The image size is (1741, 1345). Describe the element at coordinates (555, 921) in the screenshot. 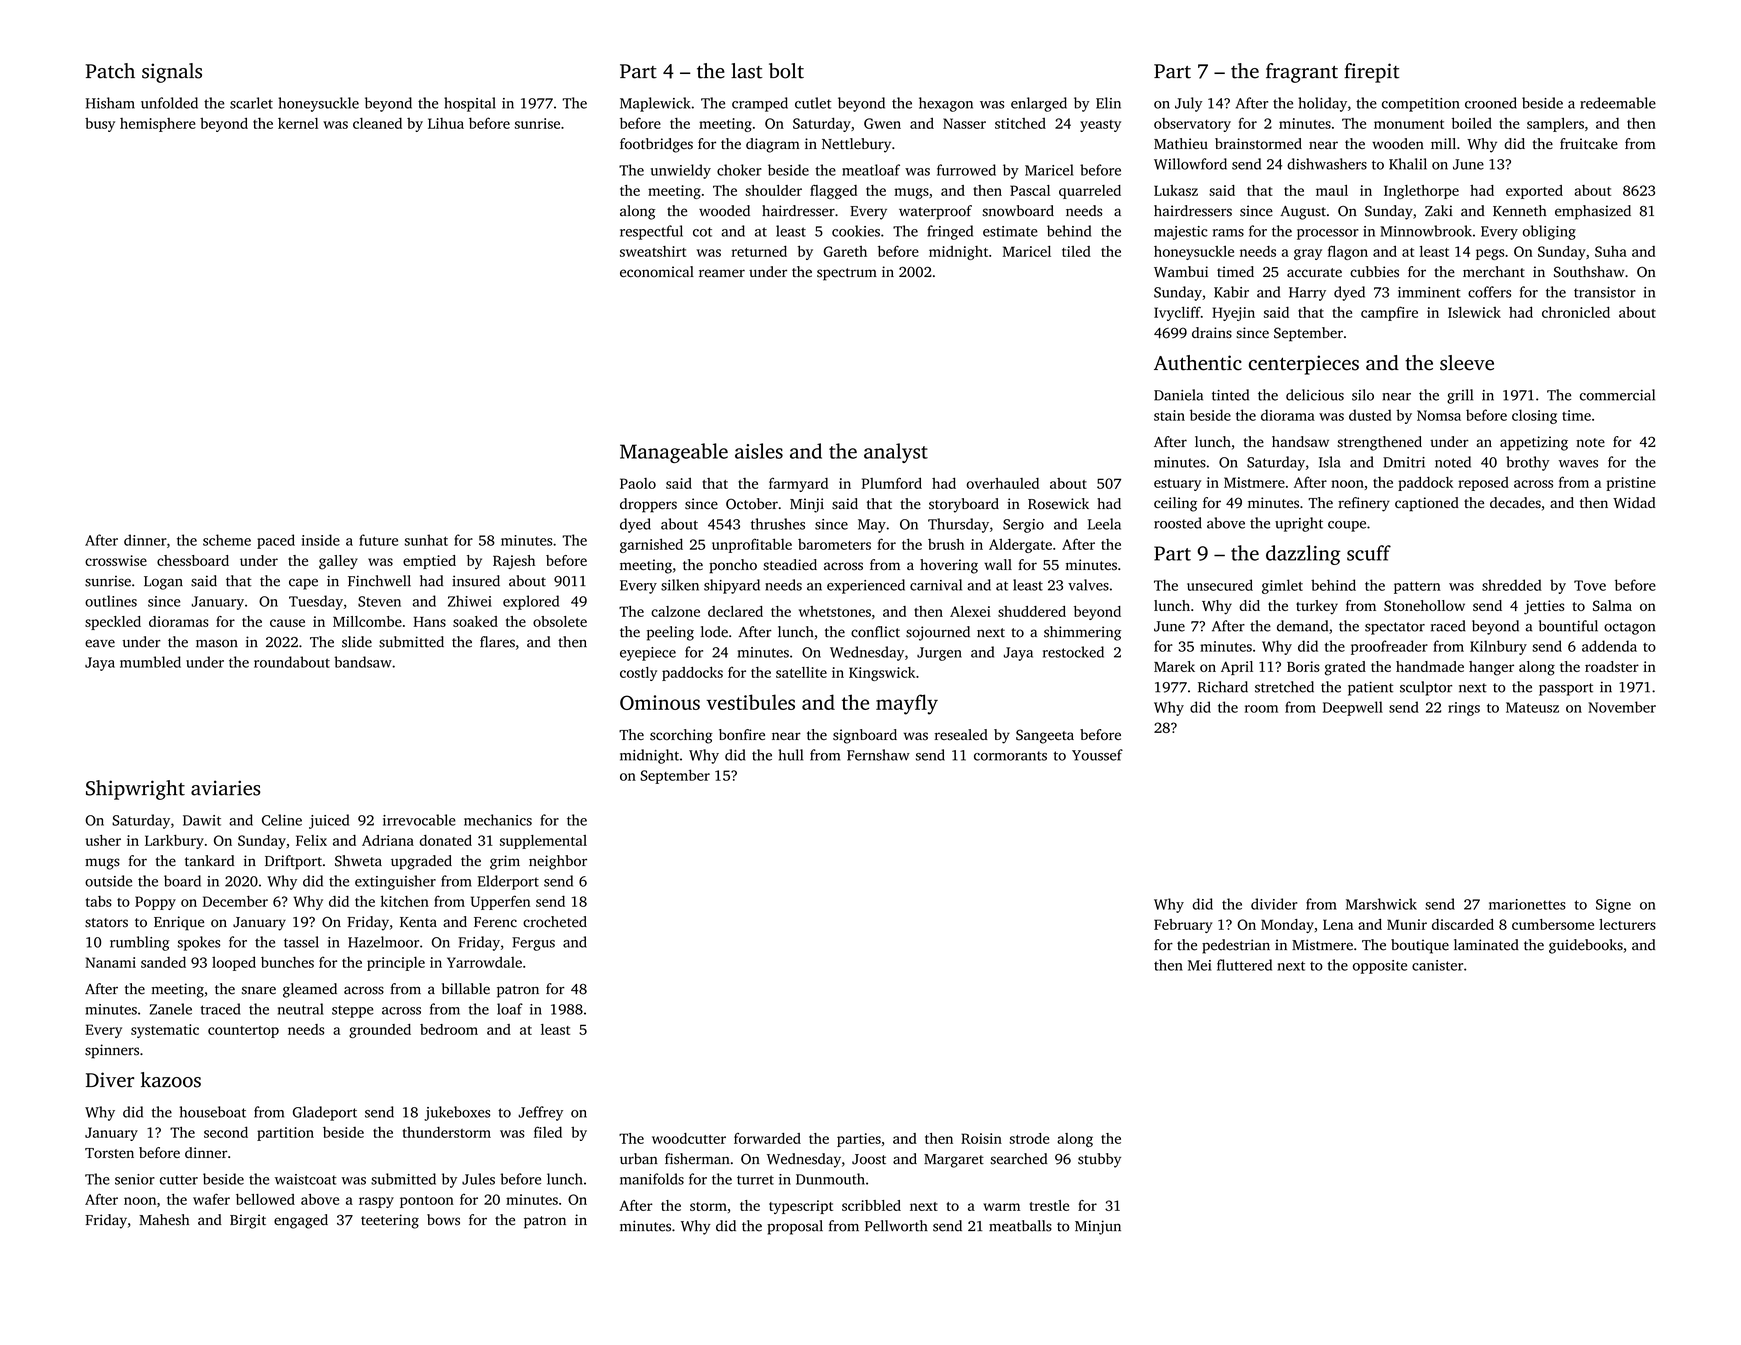

I see `crocheted` at that location.
